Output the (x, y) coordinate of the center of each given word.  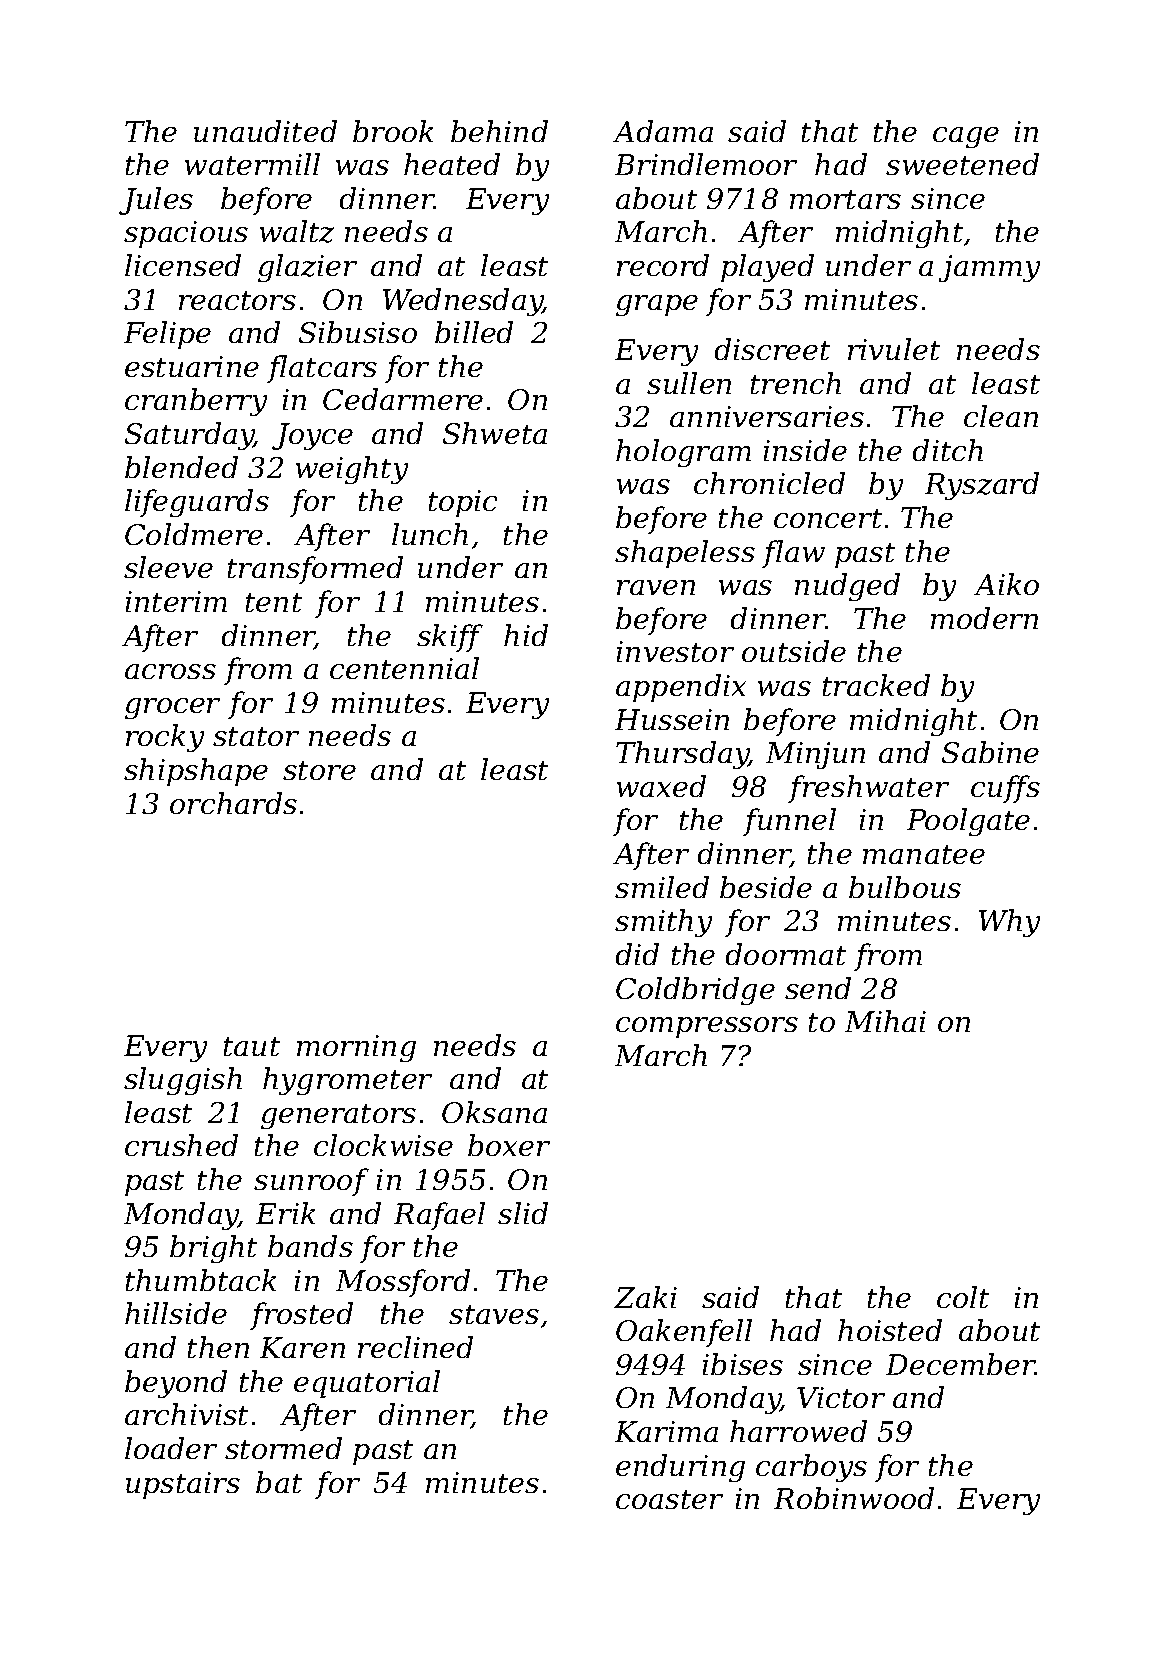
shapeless (685, 554)
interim (176, 601)
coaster (669, 1499)
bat (279, 1482)
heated (452, 164)
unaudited (265, 131)
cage (966, 137)
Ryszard (982, 486)
